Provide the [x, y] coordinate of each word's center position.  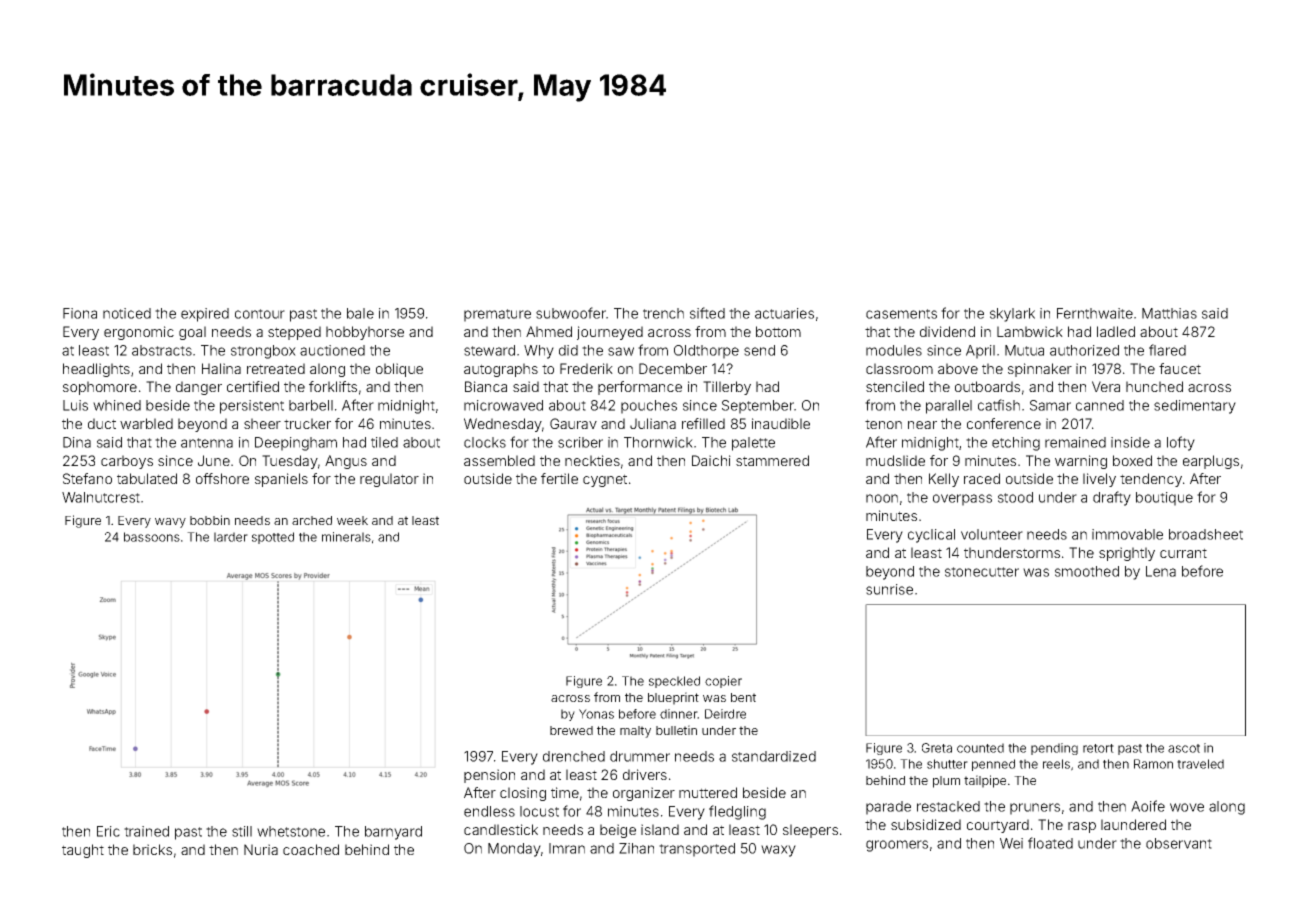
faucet [1180, 368]
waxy [778, 851]
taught [83, 851]
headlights [96, 370]
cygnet [605, 480]
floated [1050, 843]
